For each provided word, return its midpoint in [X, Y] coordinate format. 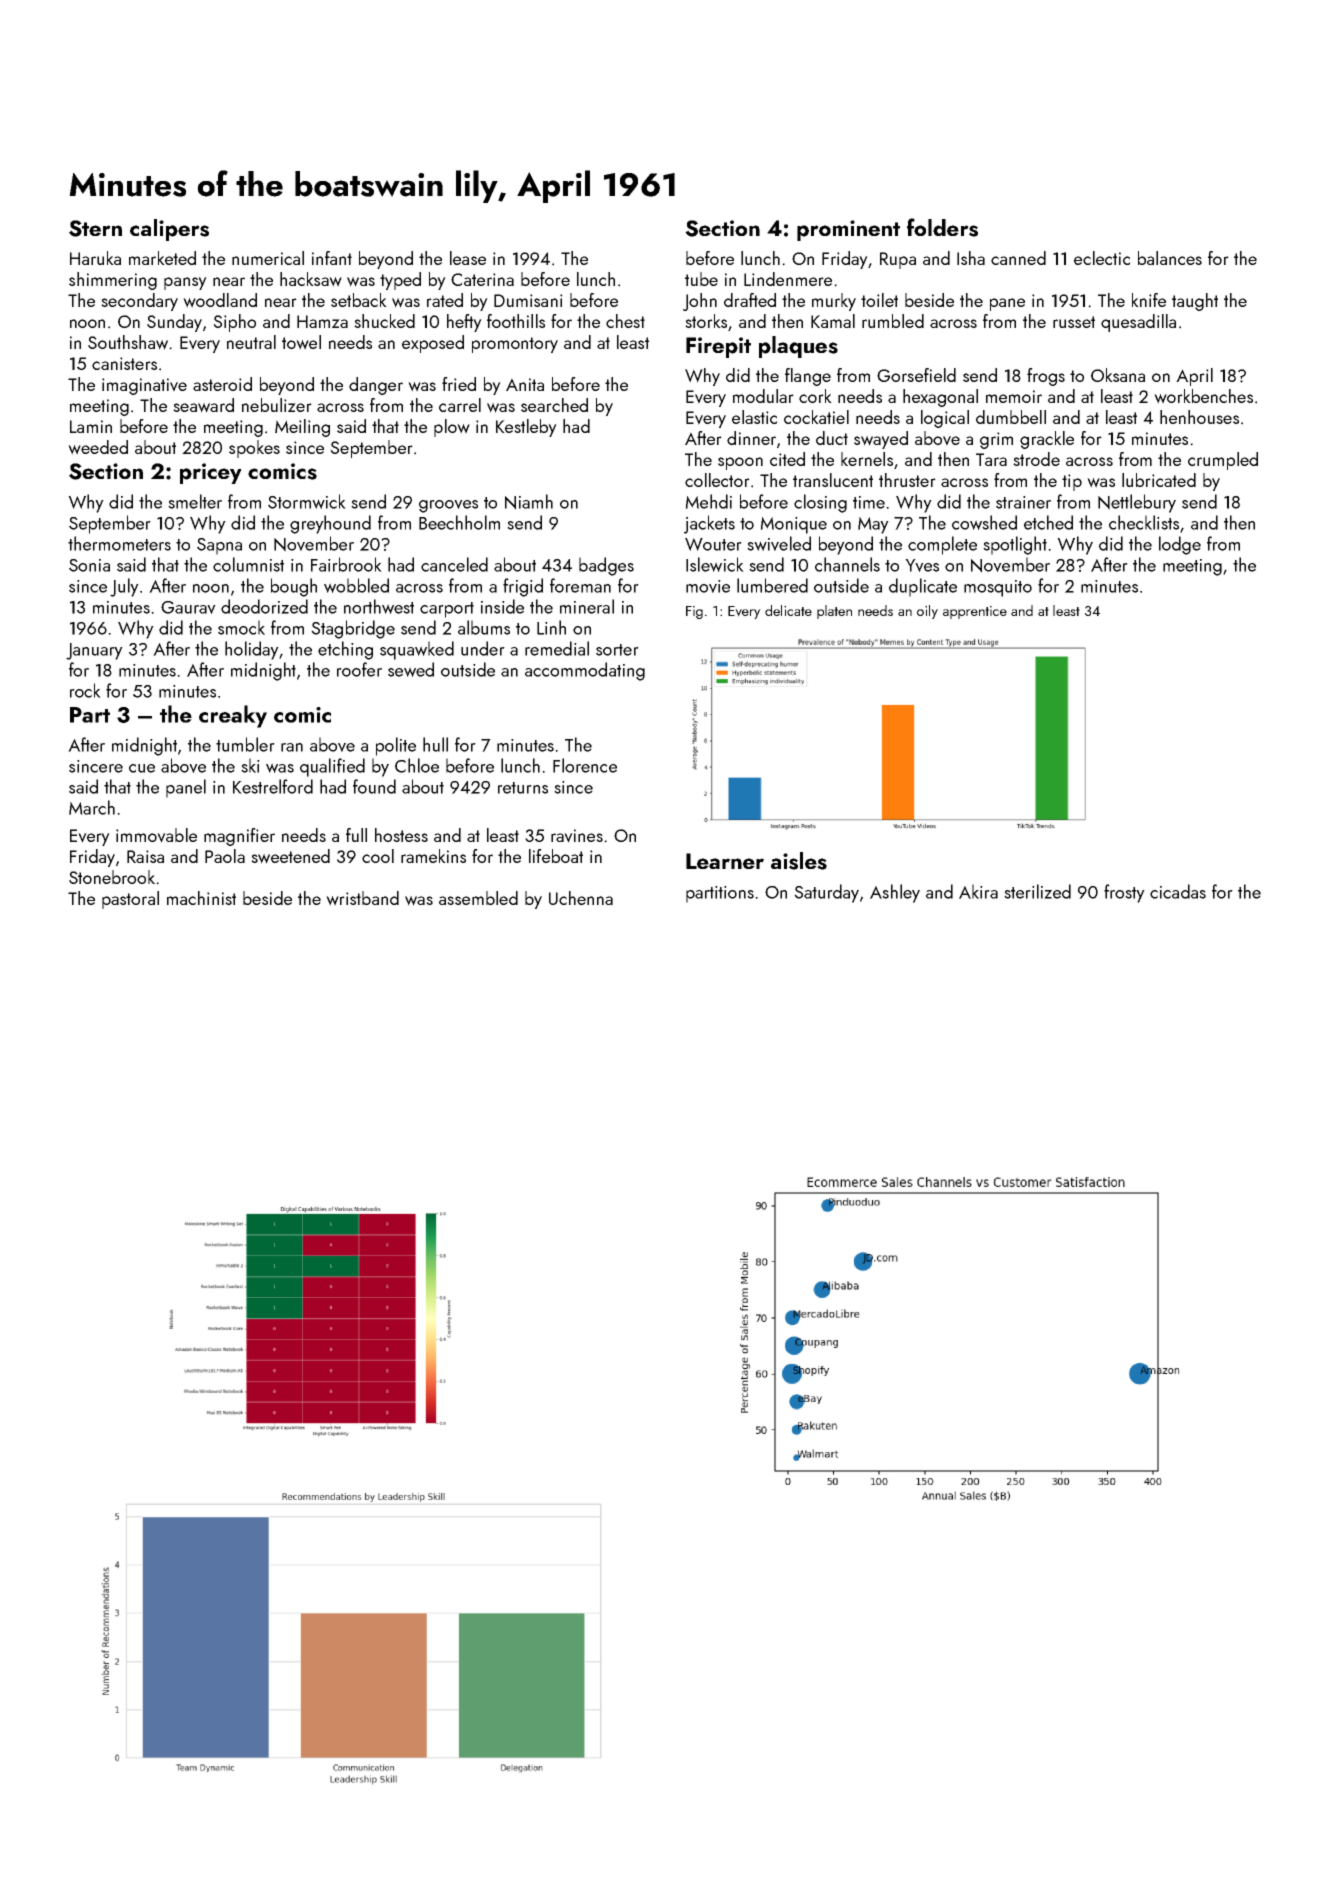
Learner [725, 861]
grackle [1047, 440]
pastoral [130, 900]
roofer [359, 669]
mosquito [998, 588]
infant [332, 258]
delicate [788, 610]
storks [706, 321]
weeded [98, 447]
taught [1195, 302]
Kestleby [526, 428]
